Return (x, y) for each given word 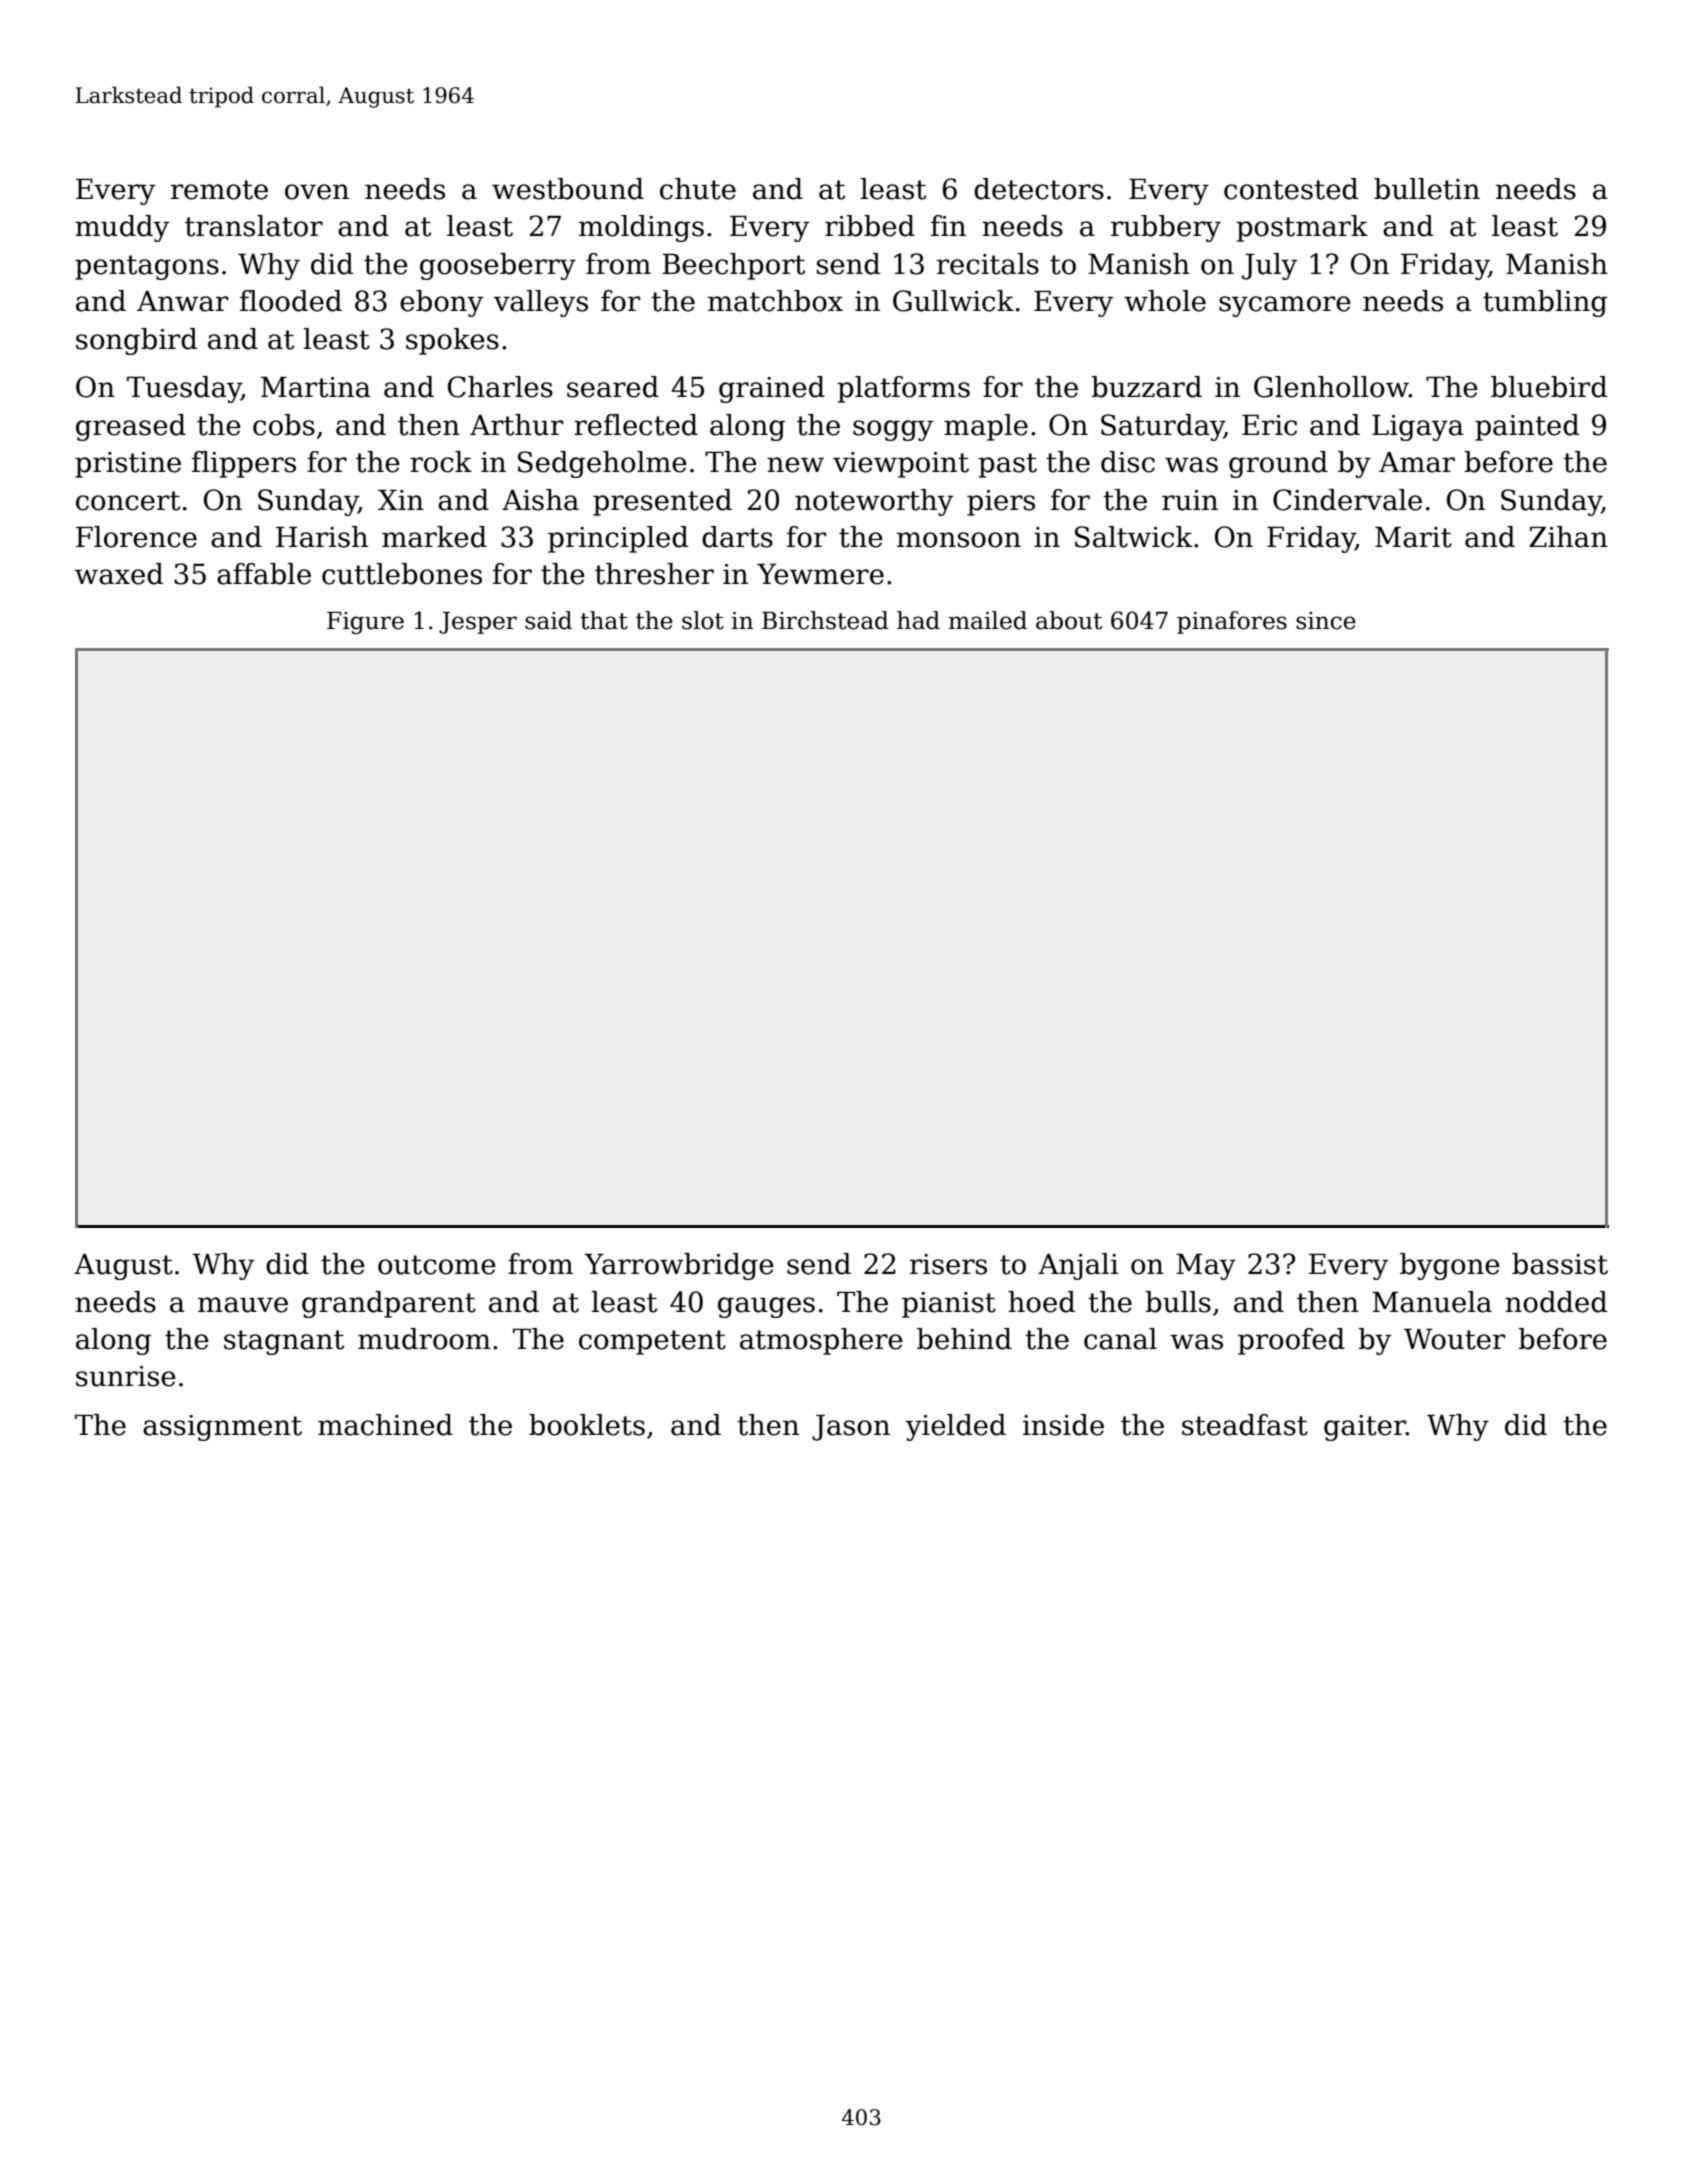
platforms (903, 389)
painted (1527, 427)
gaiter (1365, 1428)
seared (613, 387)
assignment (222, 1428)
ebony (441, 303)
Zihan (1568, 537)
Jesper (478, 623)
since (1326, 621)
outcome (437, 1265)
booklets (587, 1425)
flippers (244, 464)
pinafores (1232, 622)
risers (948, 1264)
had (918, 620)
